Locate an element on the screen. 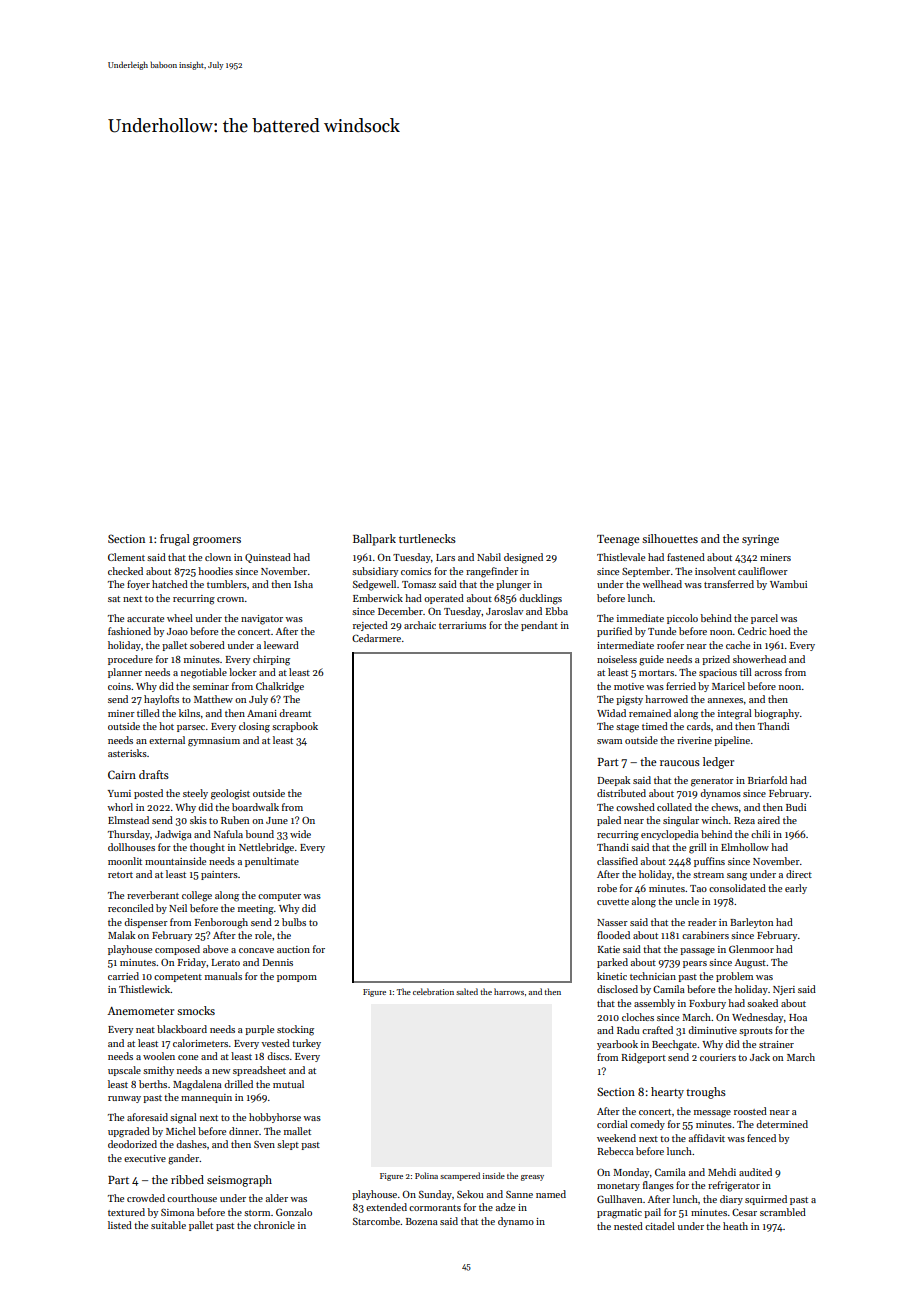 Image resolution: width=924 pixels, height=1308 pixels. hoed is located at coordinates (780, 631).
